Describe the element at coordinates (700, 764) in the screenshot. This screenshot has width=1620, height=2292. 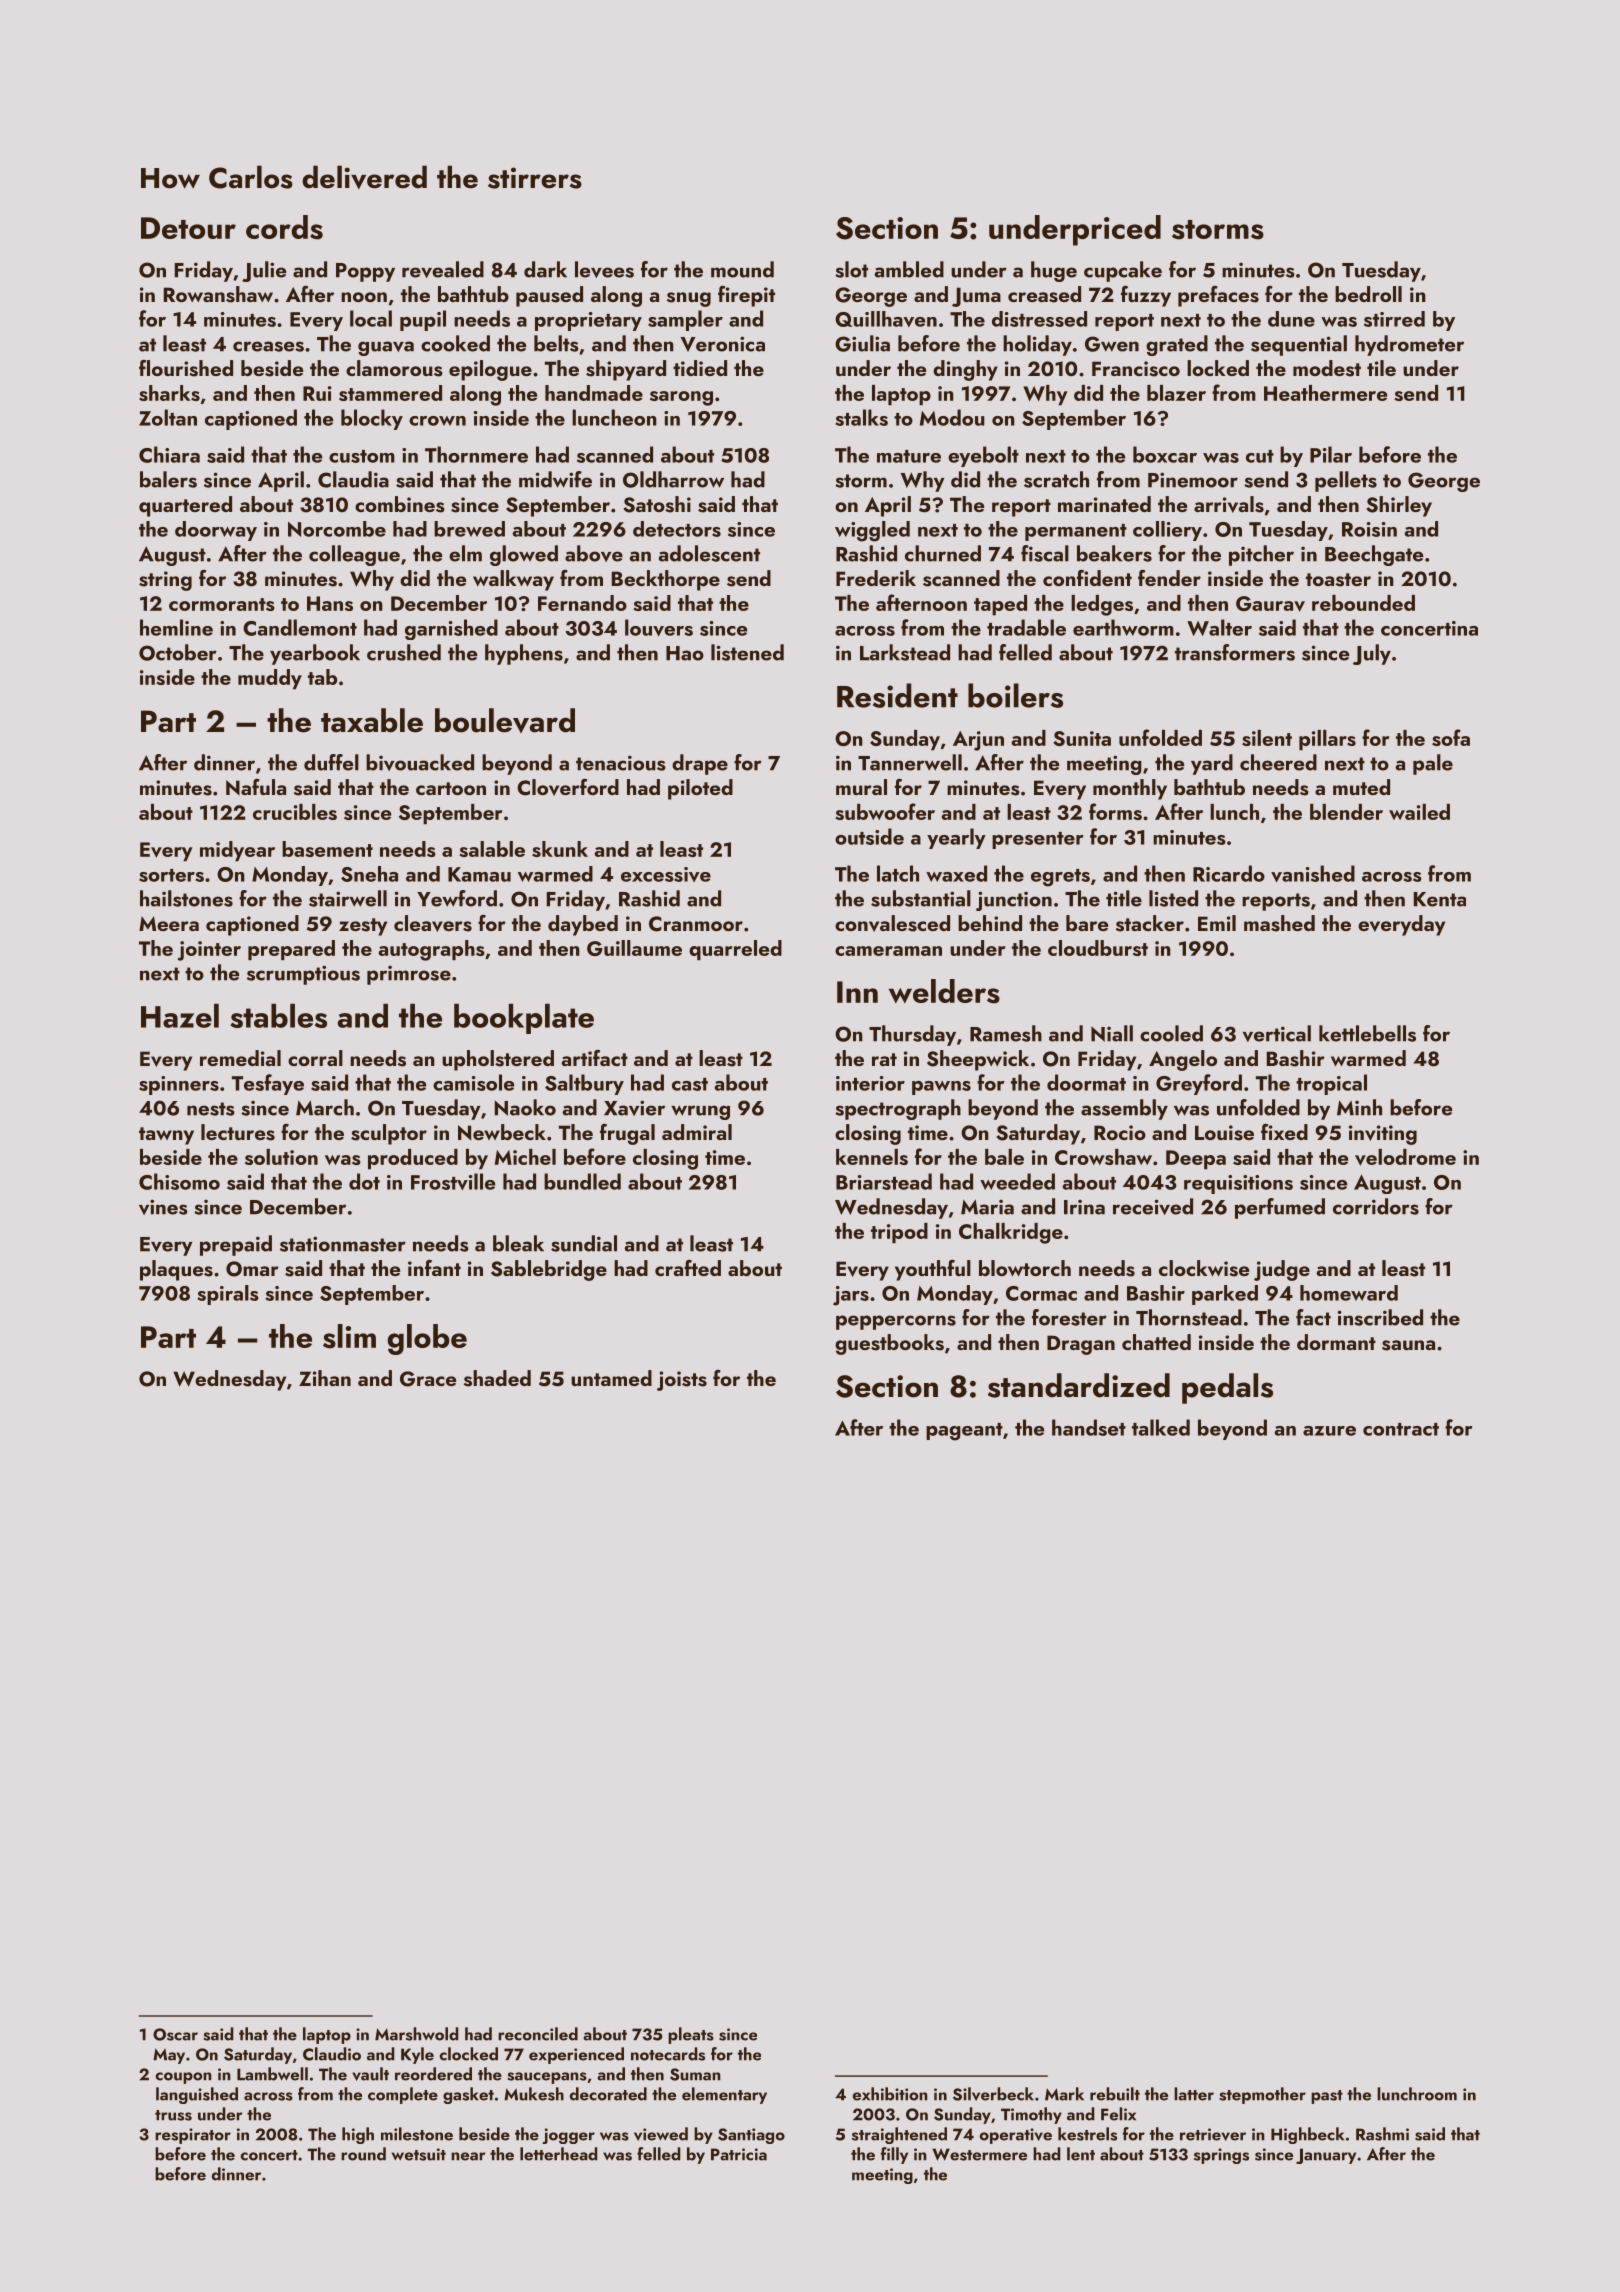
I see `drape` at that location.
